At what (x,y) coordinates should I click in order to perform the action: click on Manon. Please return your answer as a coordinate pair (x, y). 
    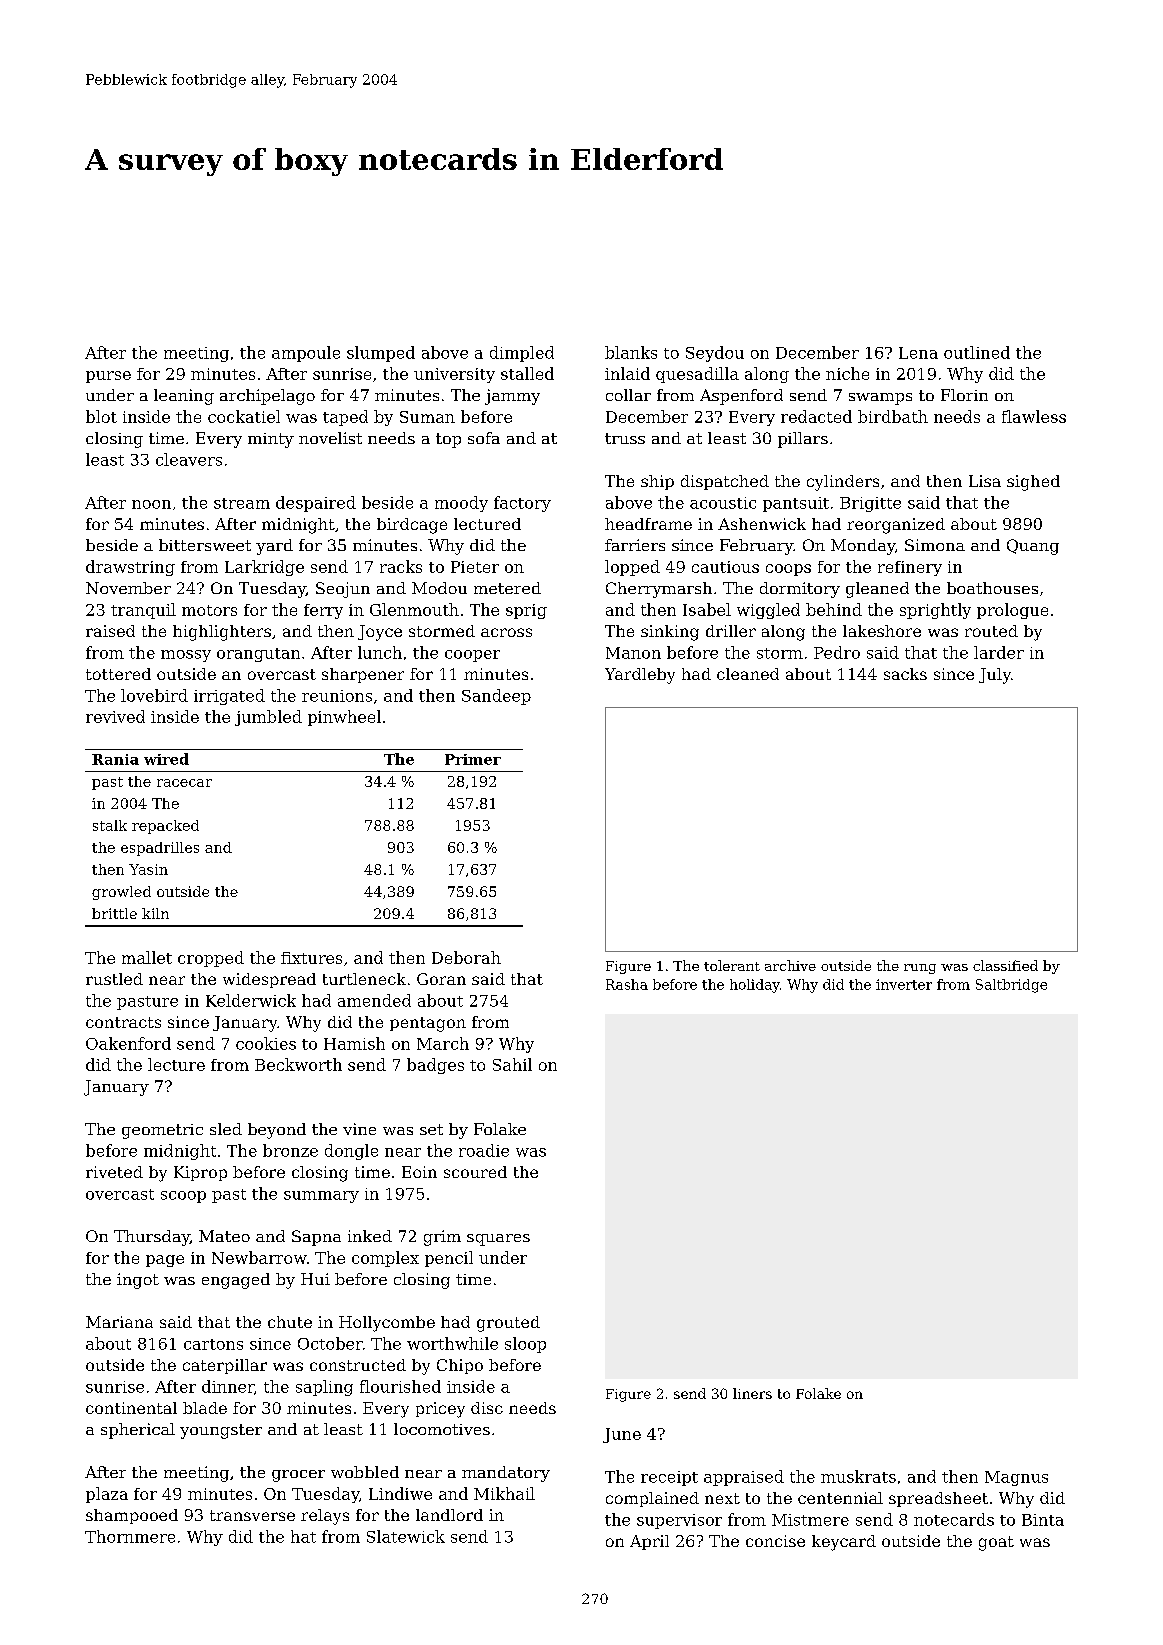
    Looking at the image, I should click on (633, 653).
